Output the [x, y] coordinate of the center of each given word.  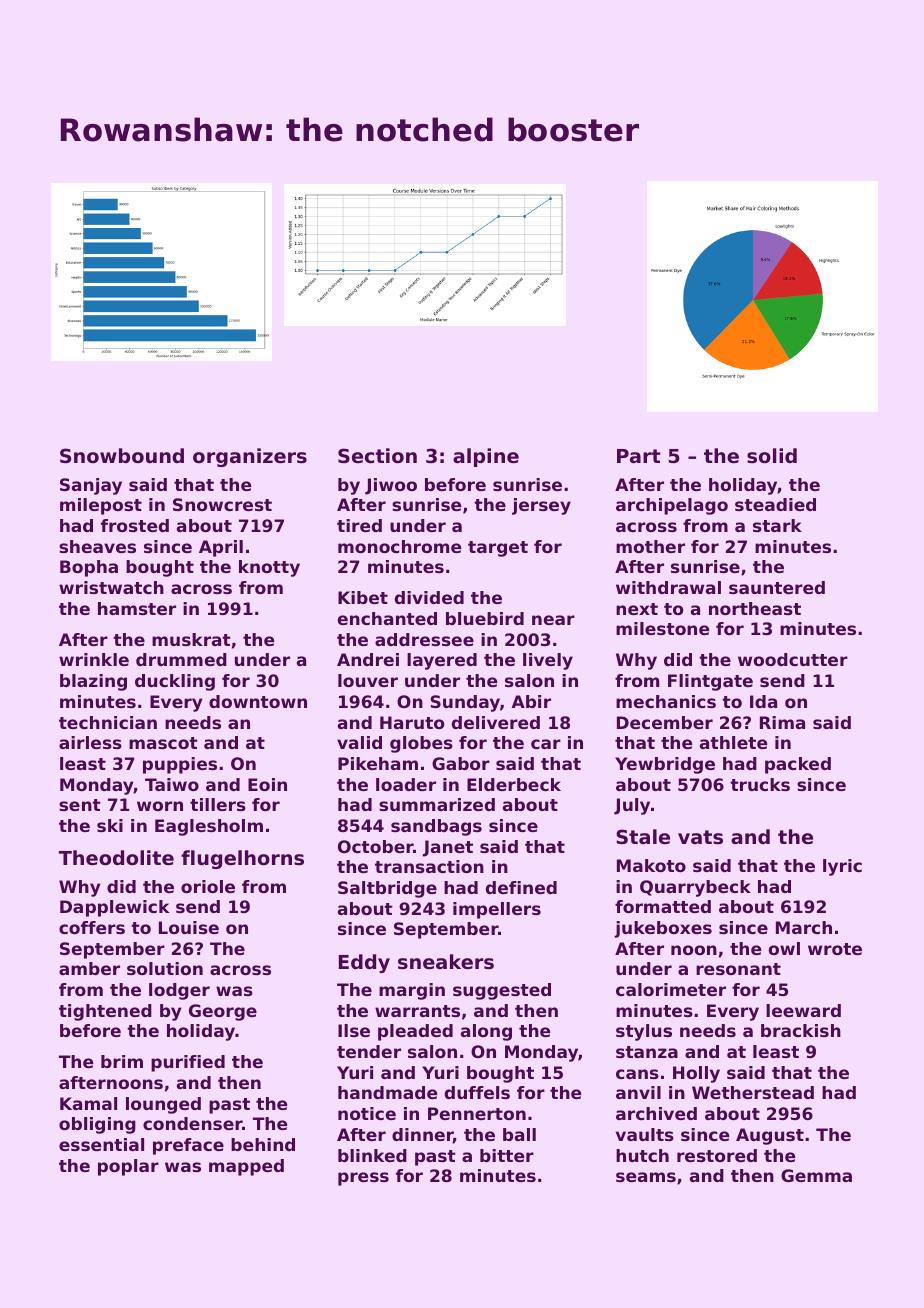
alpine [486, 457]
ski [110, 825]
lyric [842, 867]
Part [639, 456]
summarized [437, 804]
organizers [250, 457]
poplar [128, 1167]
